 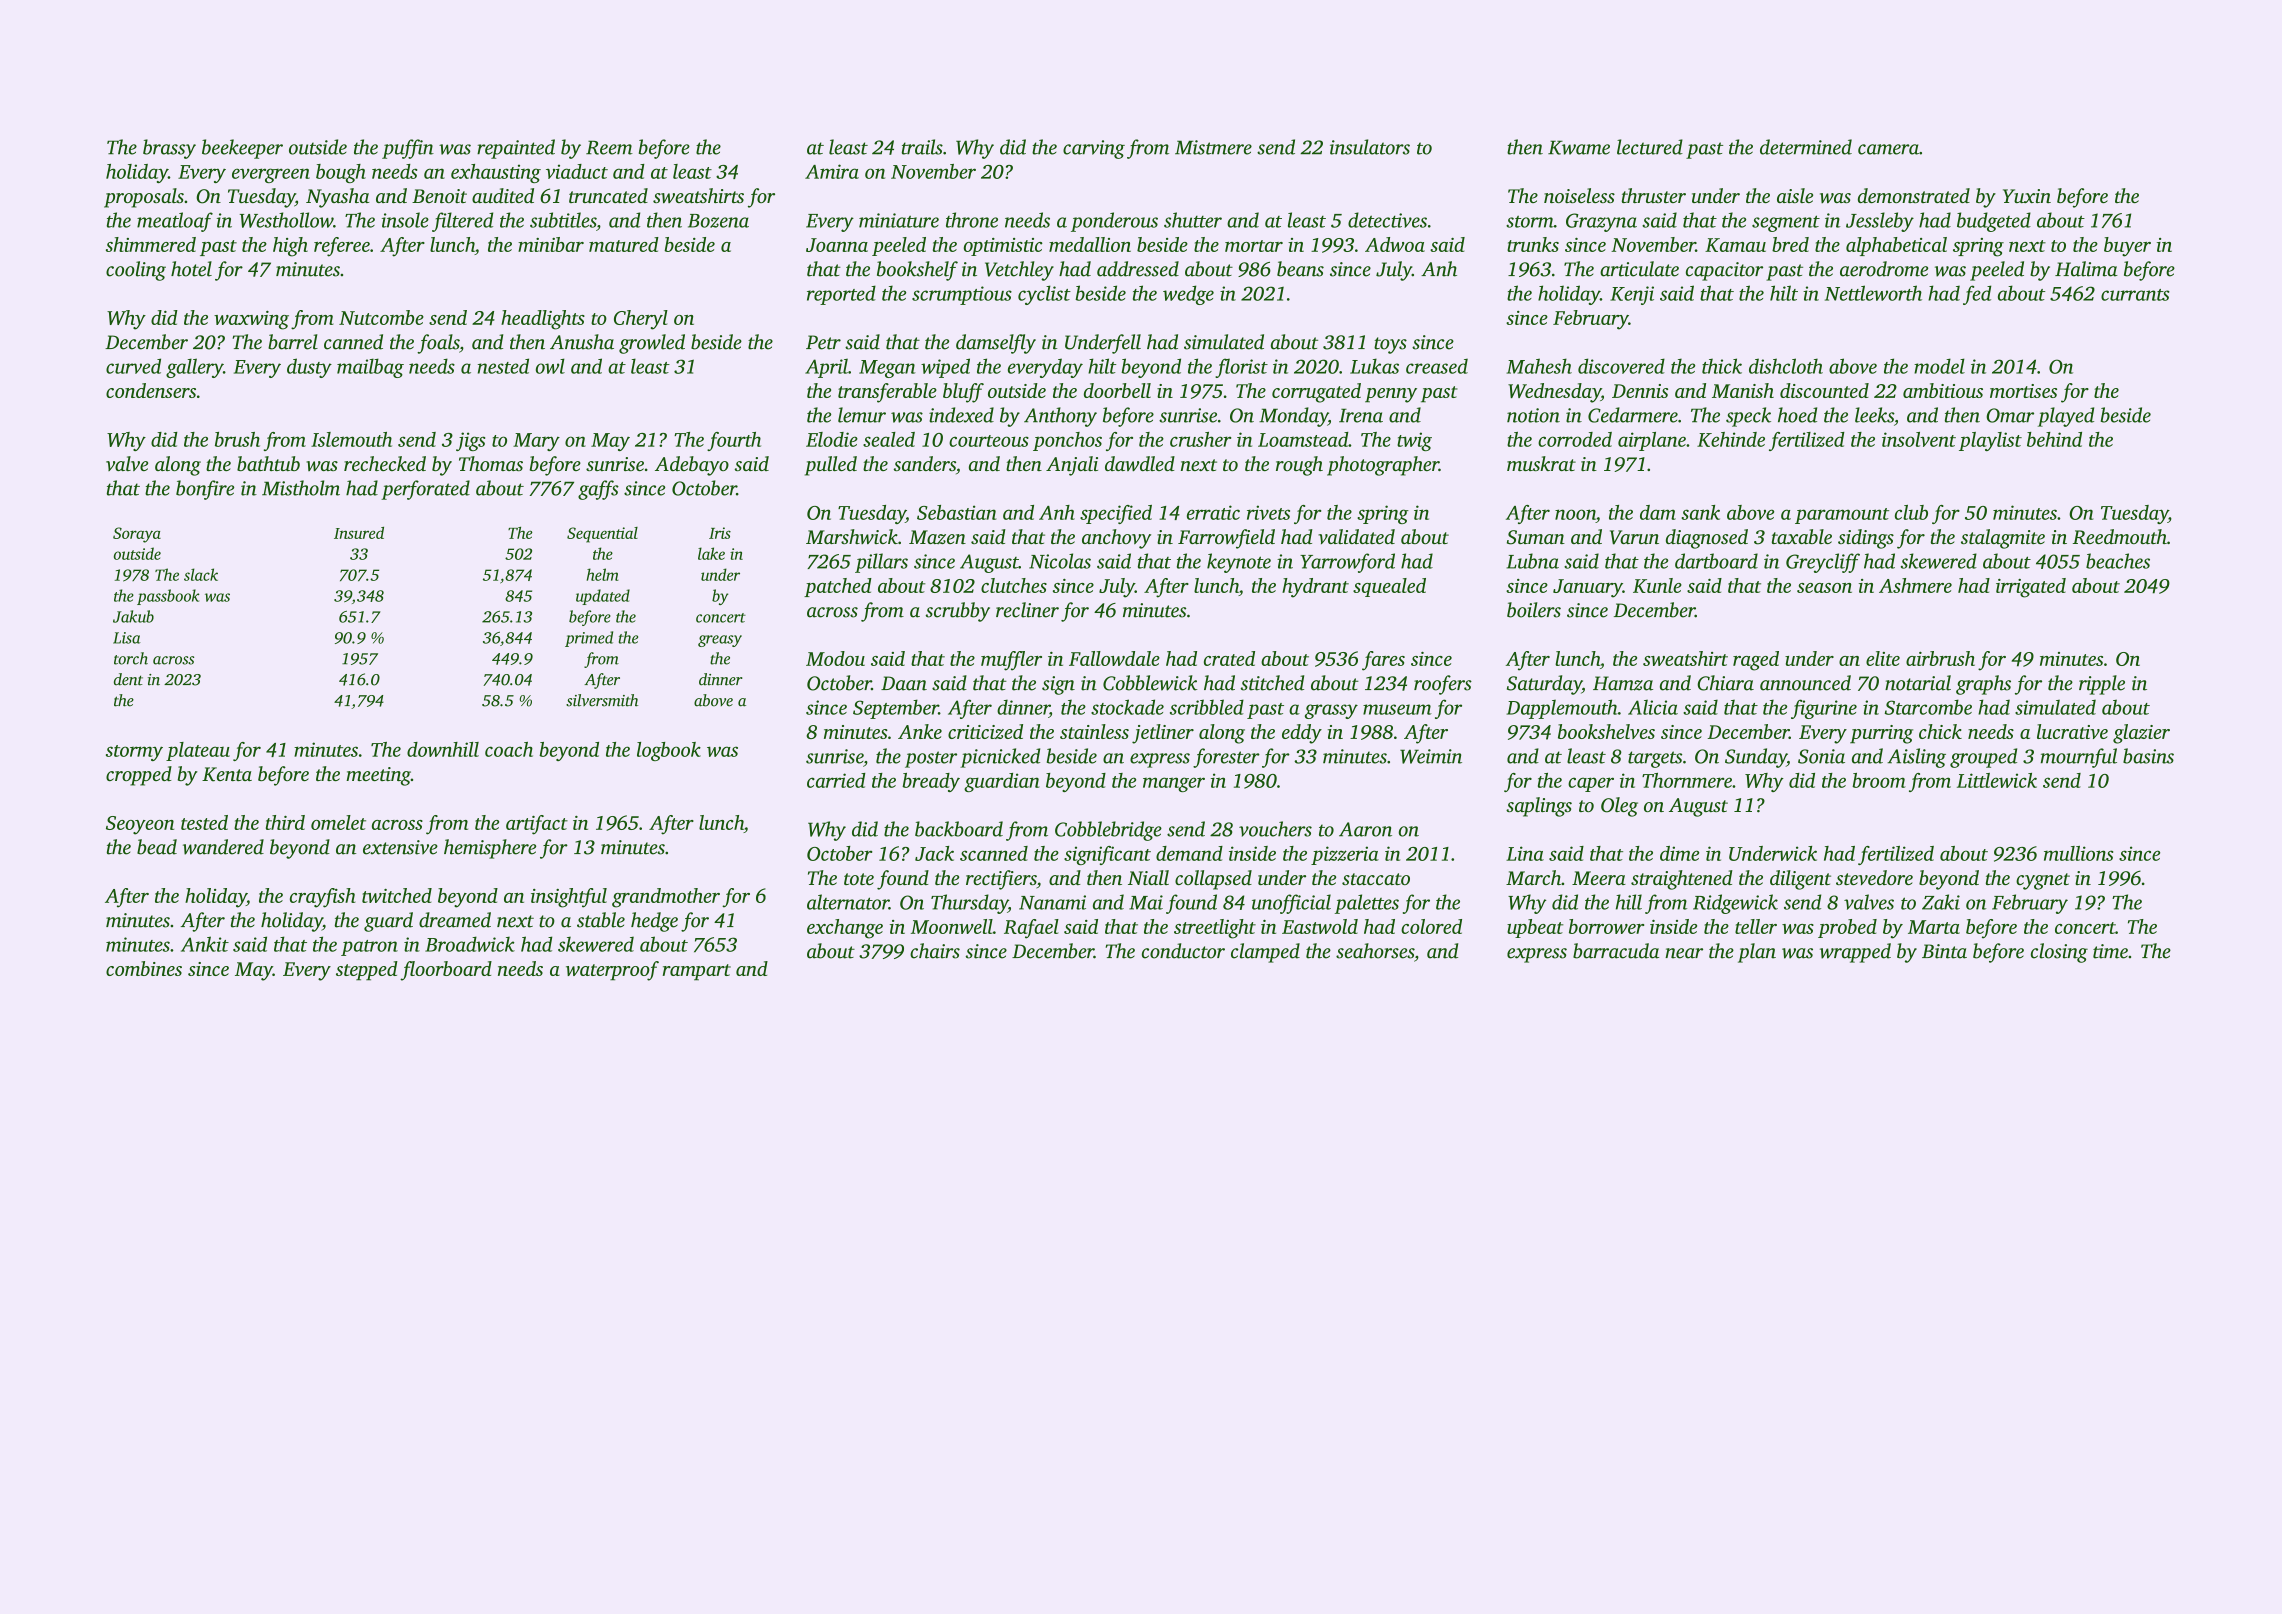 What do you see at coordinates (1183, 951) in the image?
I see `conductor` at bounding box center [1183, 951].
